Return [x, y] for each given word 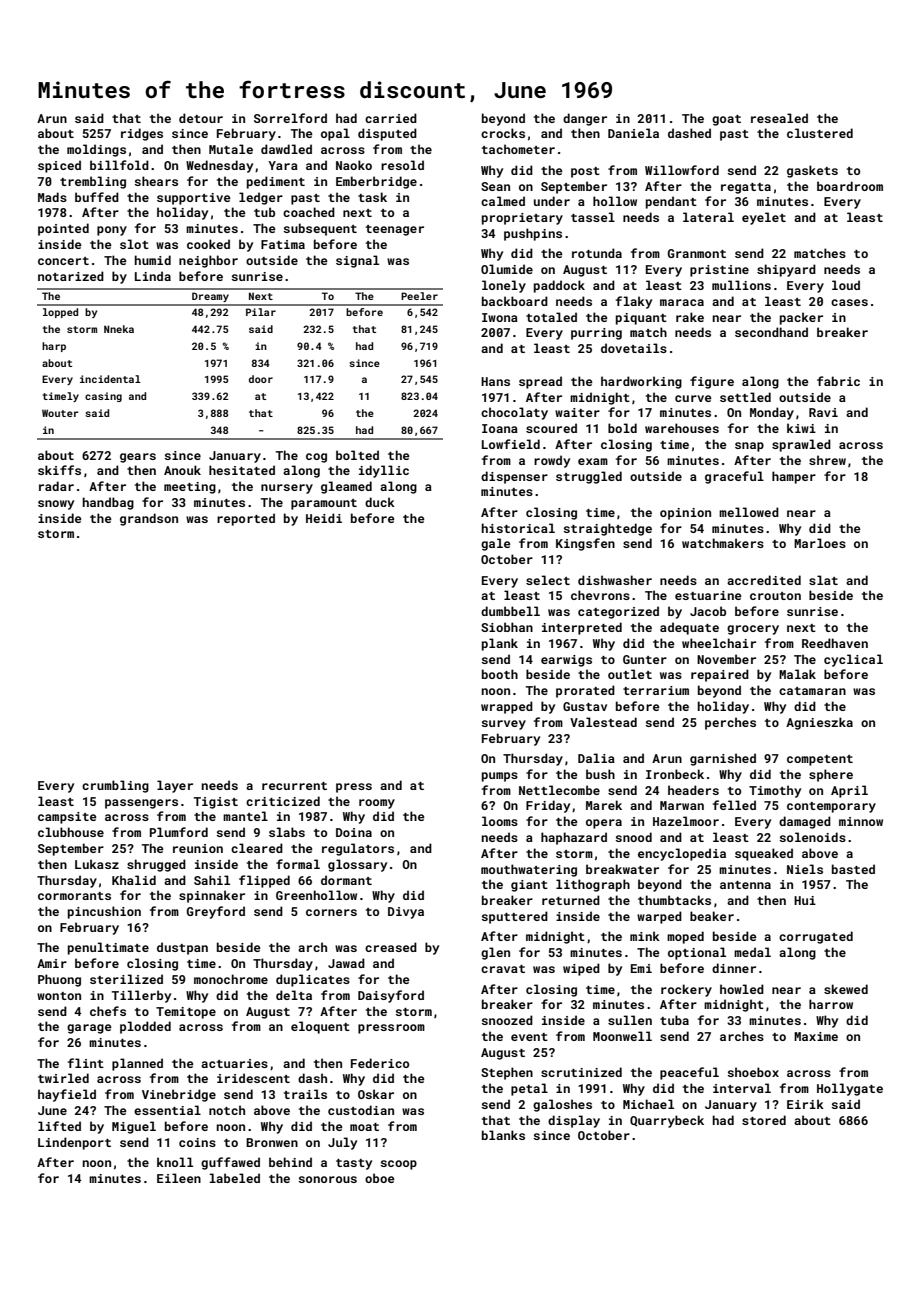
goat [726, 120]
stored [764, 1120]
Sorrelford [290, 118]
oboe [380, 1178]
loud [846, 285]
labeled [235, 1178]
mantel [245, 816]
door [261, 379]
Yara [283, 165]
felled [734, 805]
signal [357, 261]
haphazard [574, 838]
